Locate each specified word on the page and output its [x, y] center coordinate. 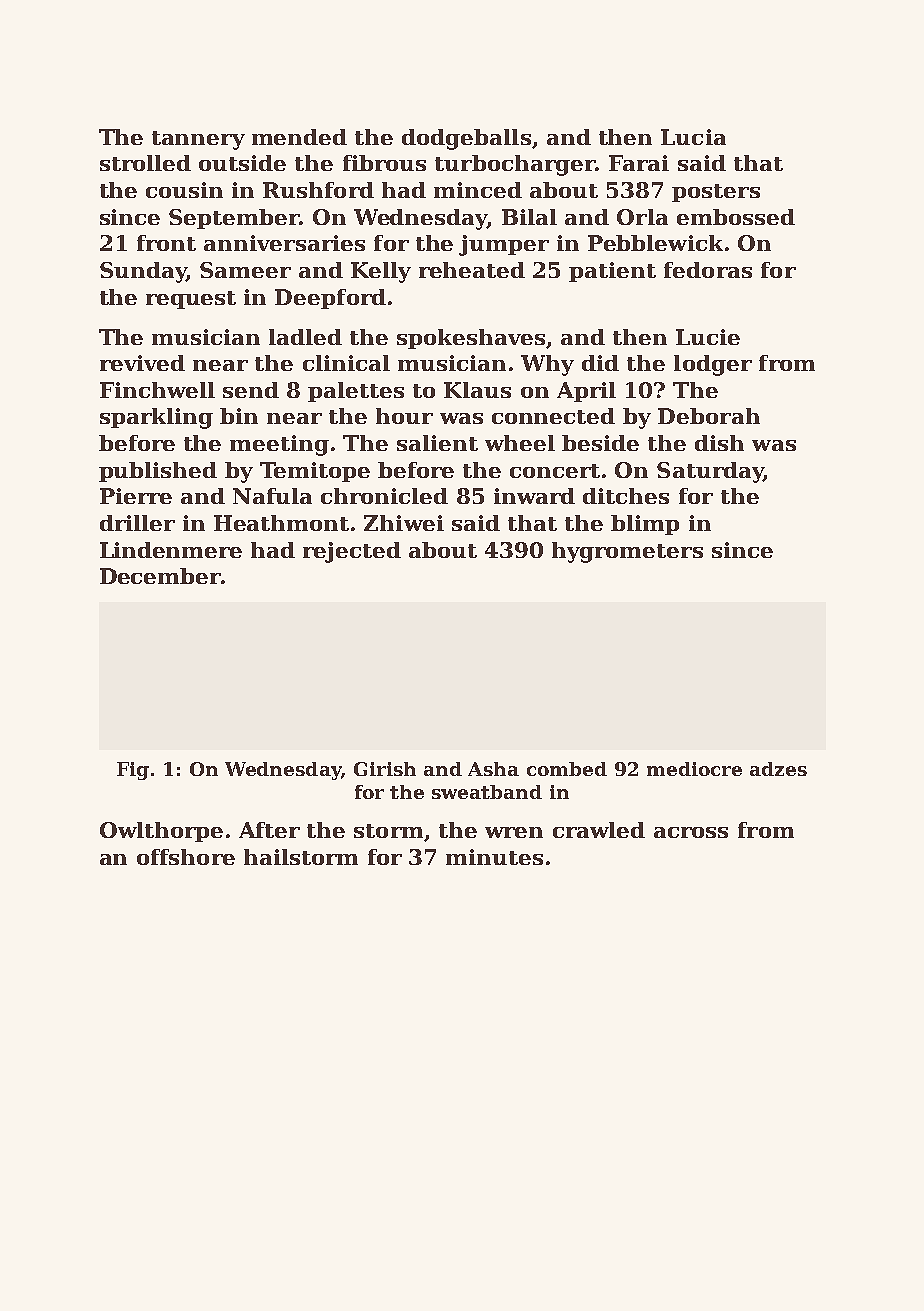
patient [612, 272]
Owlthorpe [161, 832]
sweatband [487, 792]
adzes [778, 769]
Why [547, 365]
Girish [385, 769]
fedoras [708, 270]
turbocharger [515, 165]
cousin [184, 190]
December [160, 576]
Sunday [143, 272]
